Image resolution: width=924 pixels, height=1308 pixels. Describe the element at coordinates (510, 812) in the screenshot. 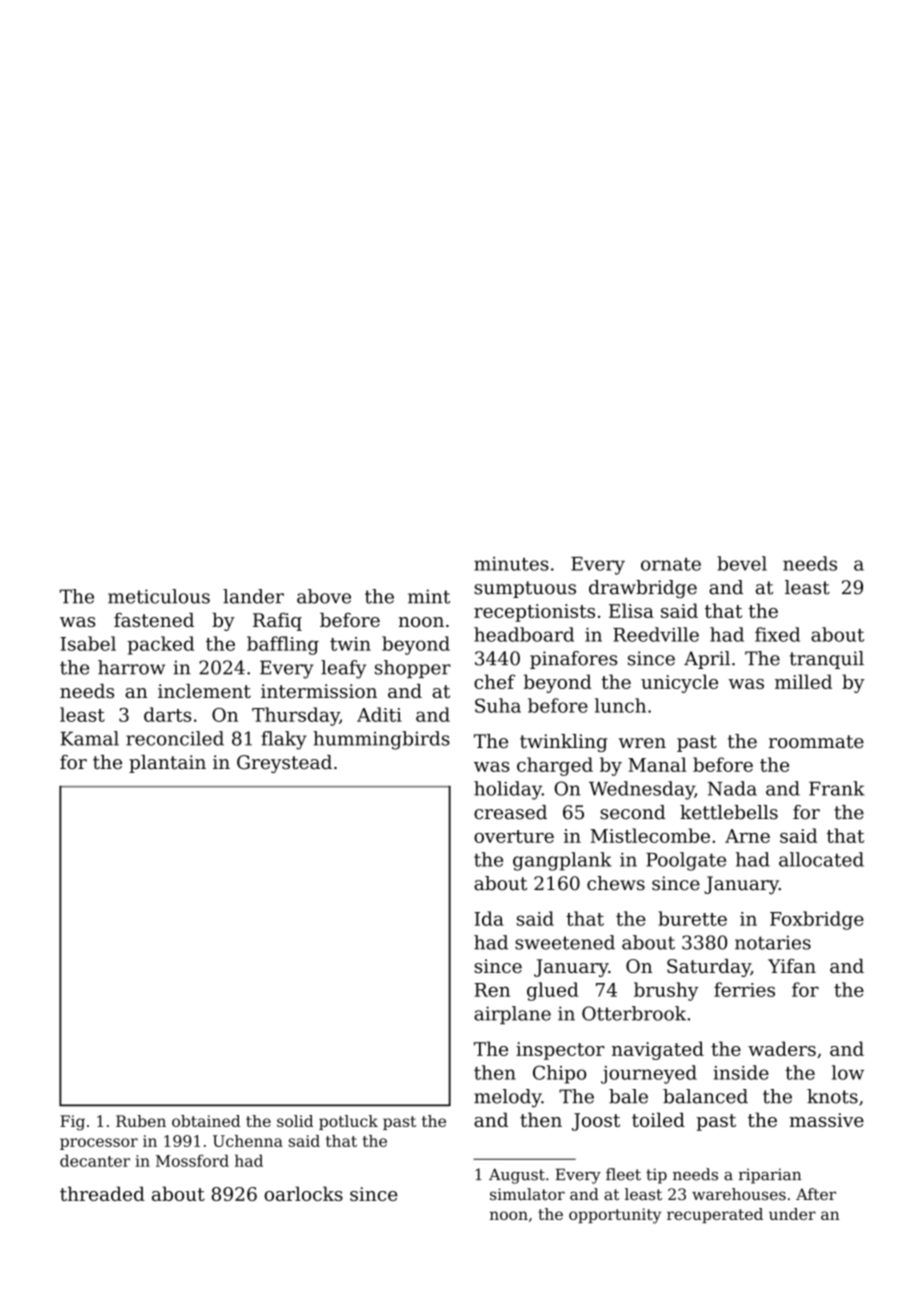

I see `creased` at that location.
